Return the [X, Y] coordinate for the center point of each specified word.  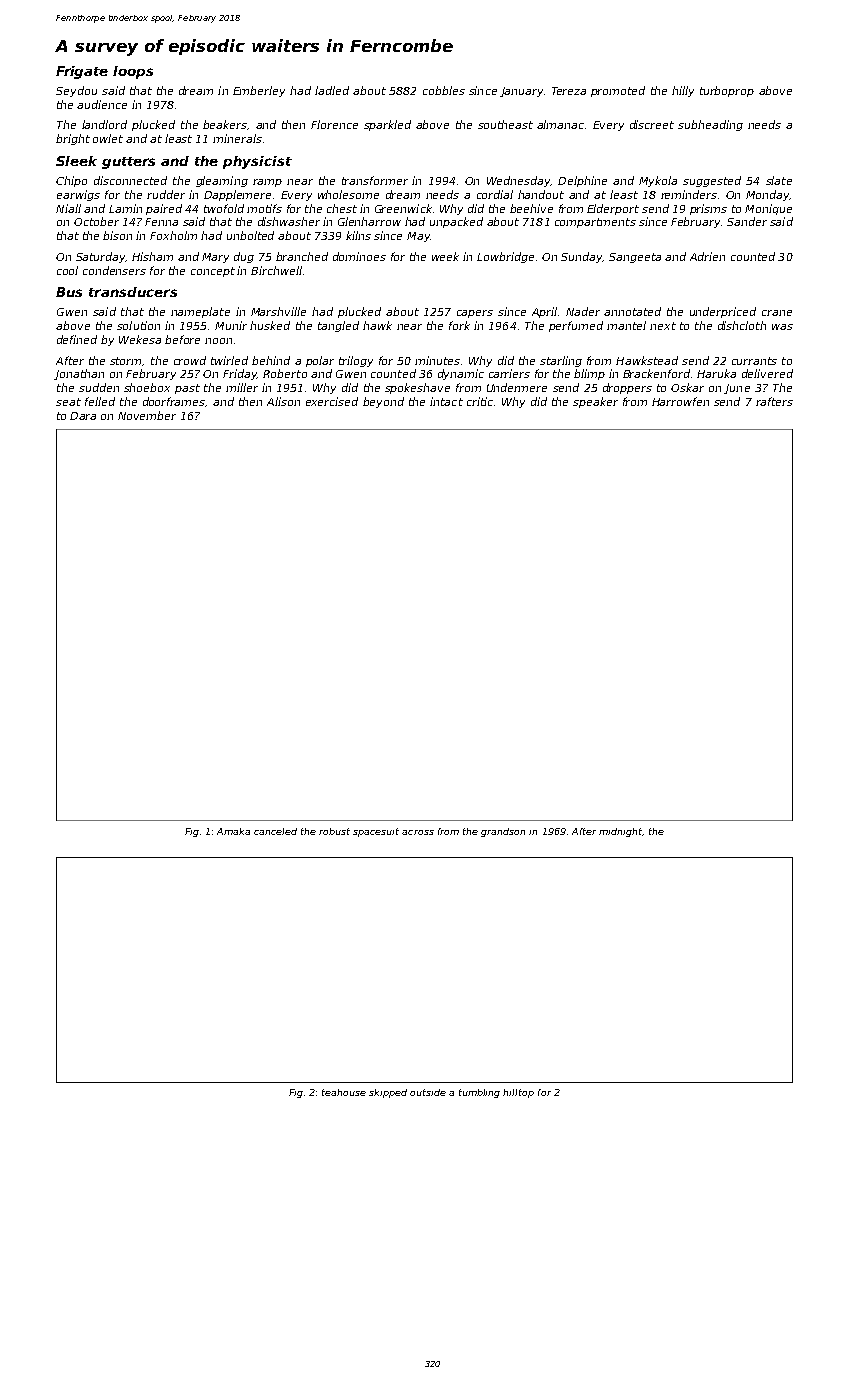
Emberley [259, 91]
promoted [618, 91]
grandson [503, 832]
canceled [275, 831]
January [521, 92]
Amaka [233, 831]
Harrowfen [680, 401]
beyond [383, 402]
